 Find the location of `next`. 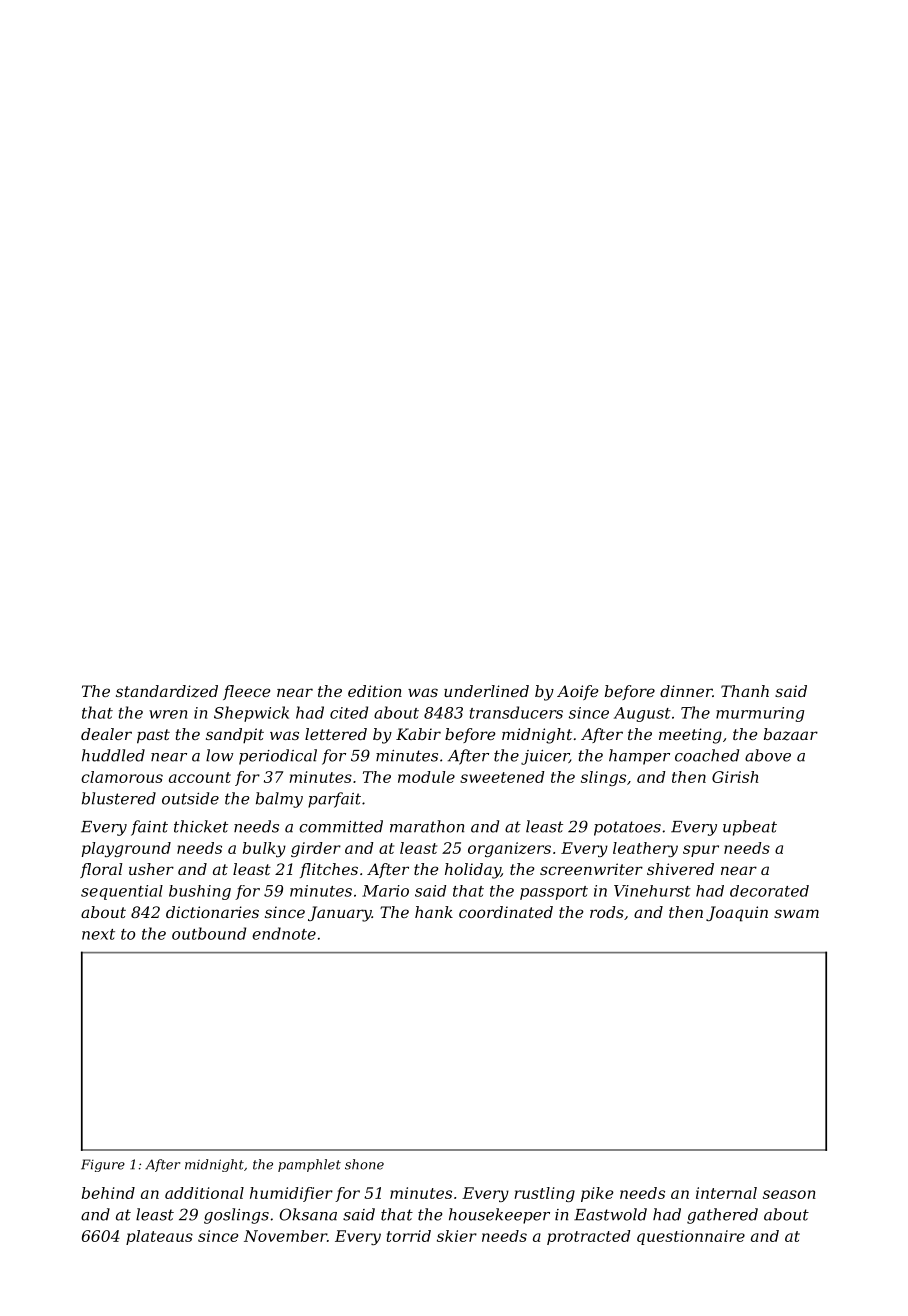

next is located at coordinates (98, 934).
